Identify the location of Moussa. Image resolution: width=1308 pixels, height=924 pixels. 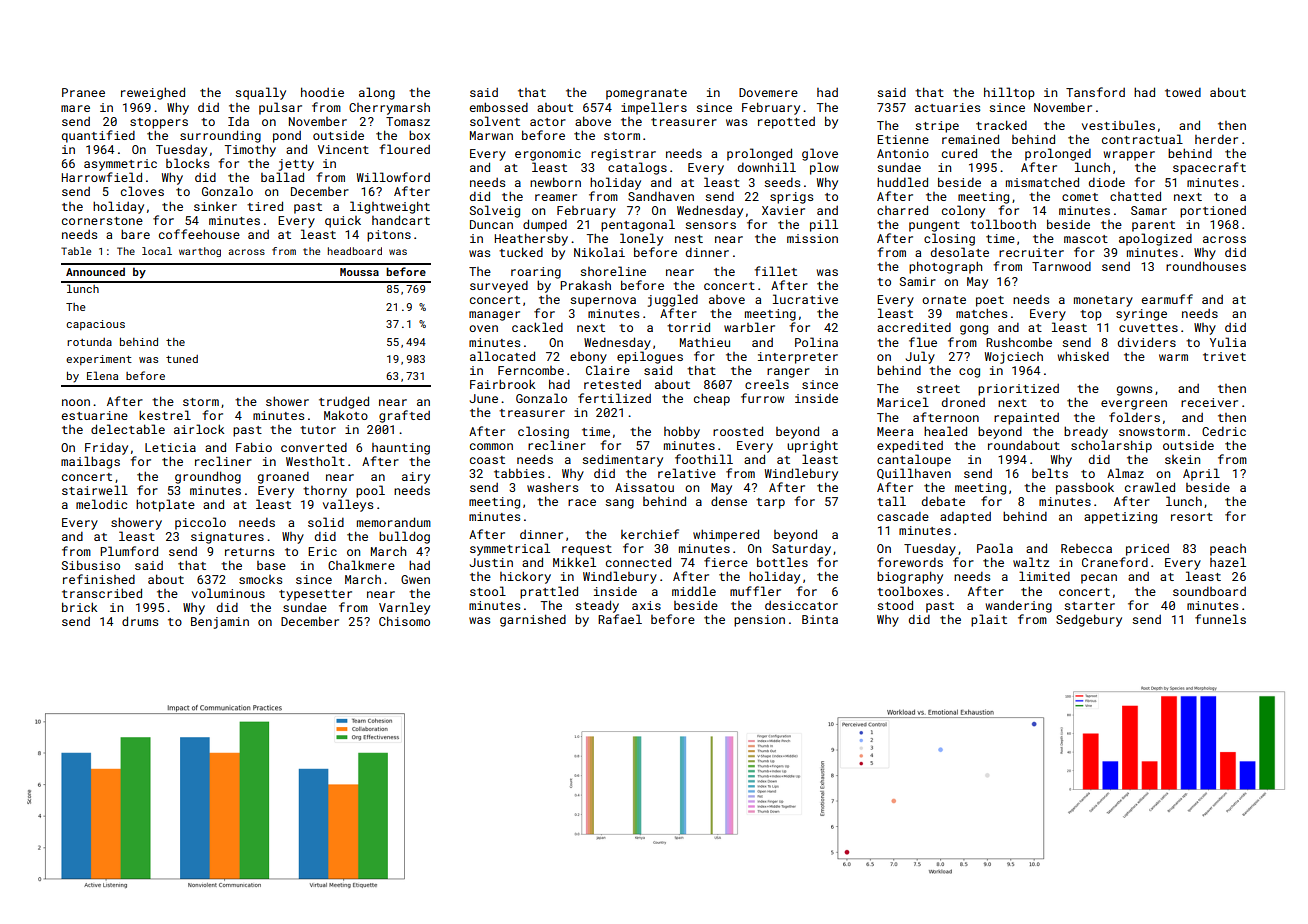
(359, 272).
